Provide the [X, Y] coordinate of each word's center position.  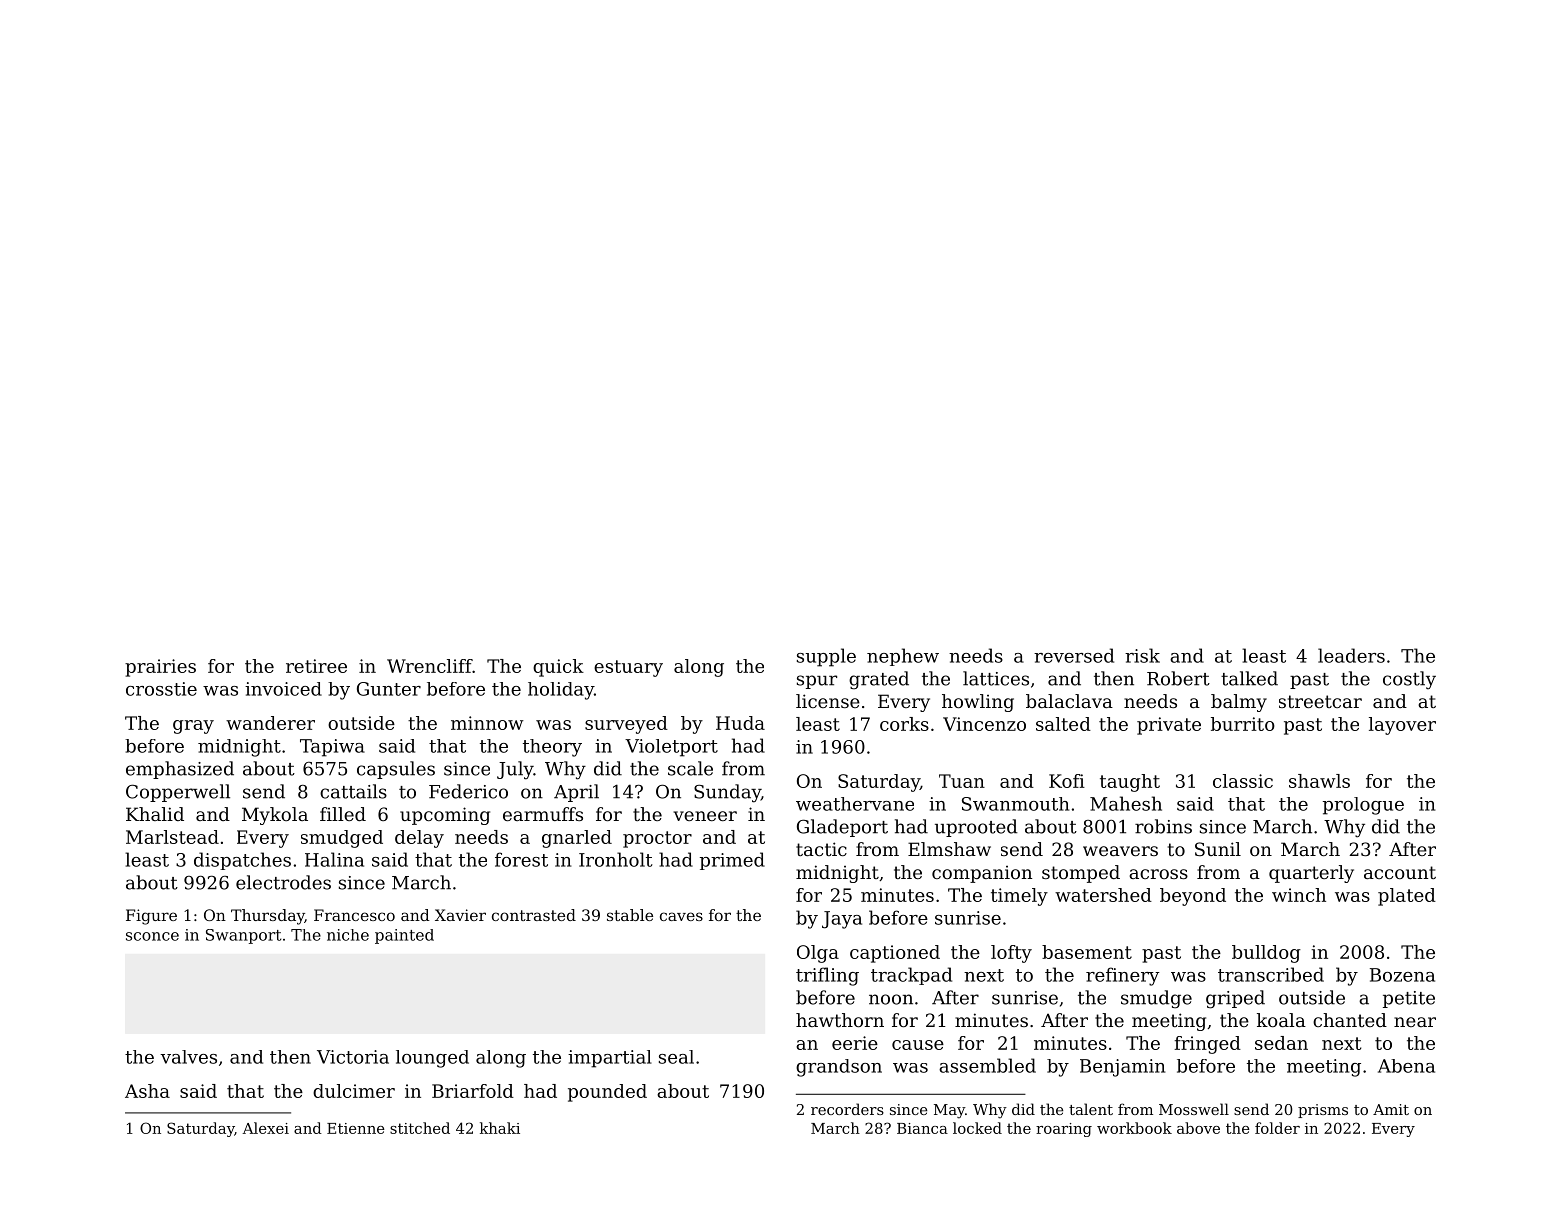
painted [404, 936]
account [1400, 872]
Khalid [155, 814]
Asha [147, 1091]
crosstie [161, 689]
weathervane [855, 804]
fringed [1207, 1045]
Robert [1178, 678]
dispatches [242, 861]
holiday [561, 691]
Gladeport [842, 828]
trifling [827, 976]
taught [1130, 783]
